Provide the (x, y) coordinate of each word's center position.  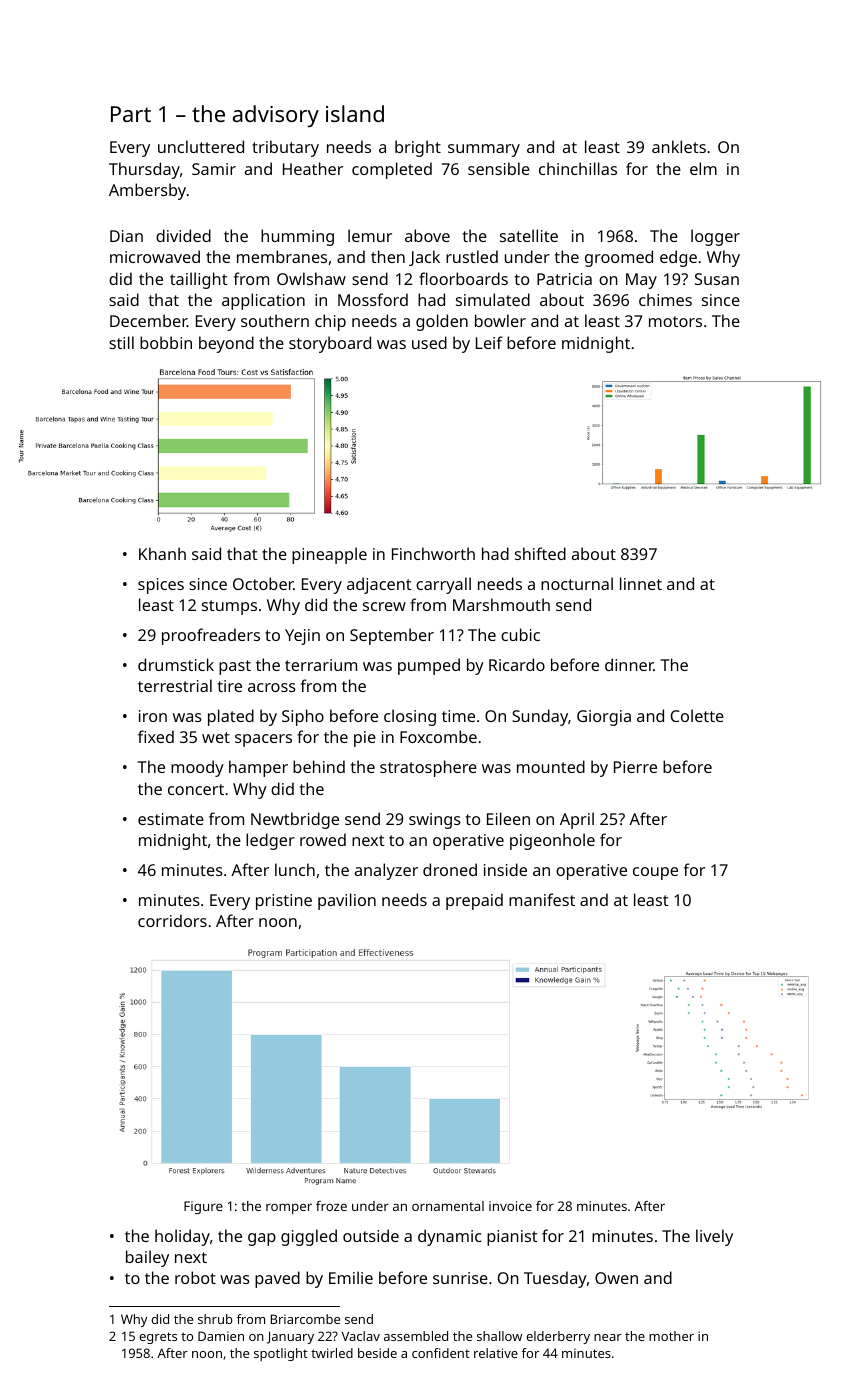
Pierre (635, 767)
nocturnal (577, 583)
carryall (443, 585)
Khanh (162, 553)
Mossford (373, 299)
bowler (500, 320)
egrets (158, 1338)
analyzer (386, 871)
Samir (214, 169)
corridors (172, 920)
